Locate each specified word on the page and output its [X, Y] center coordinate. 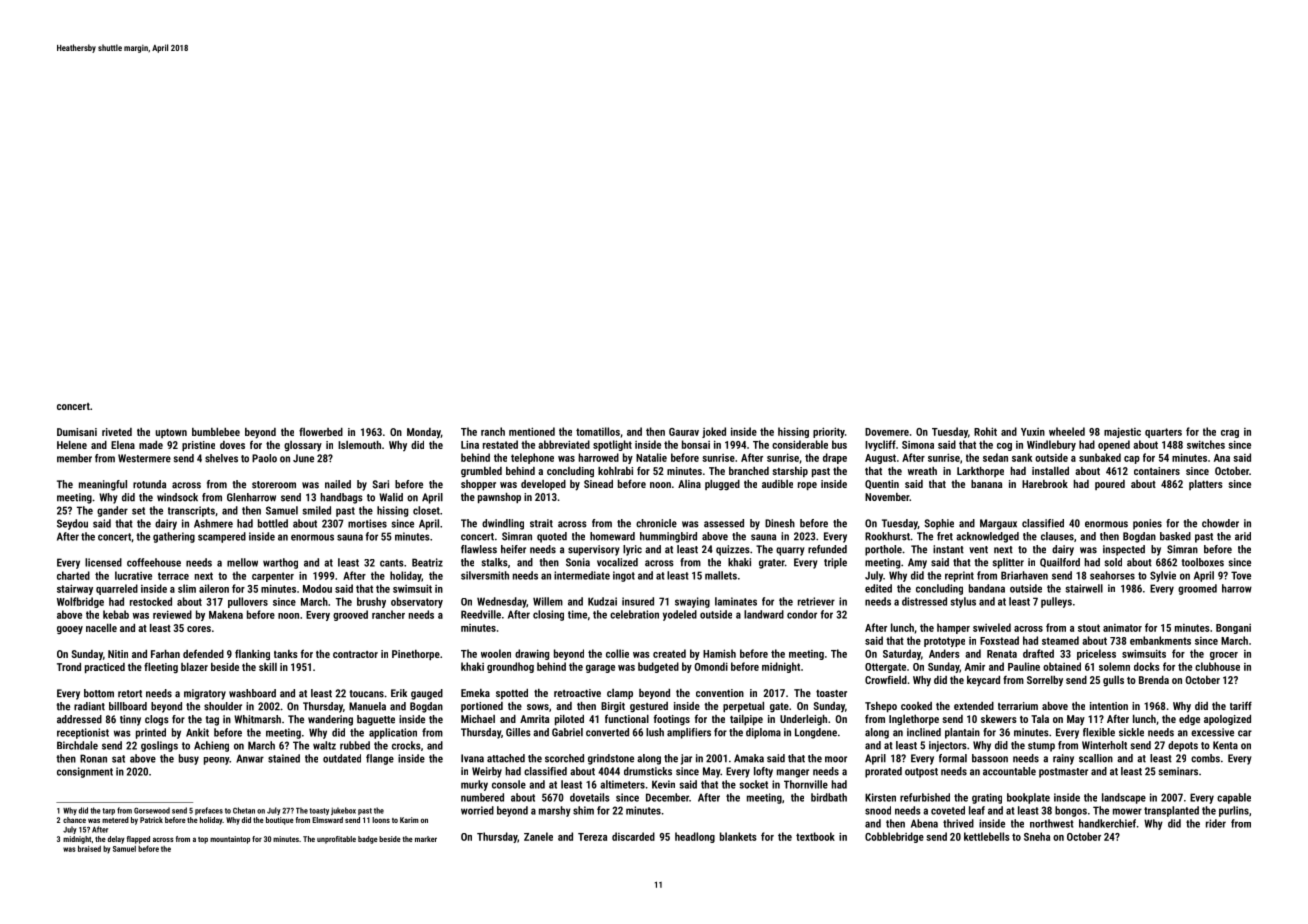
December [667, 797]
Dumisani [77, 432]
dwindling [503, 524]
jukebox [343, 811]
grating [987, 798]
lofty [763, 772]
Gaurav [684, 432]
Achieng [211, 746]
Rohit [985, 431]
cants [392, 563]
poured [1110, 485]
